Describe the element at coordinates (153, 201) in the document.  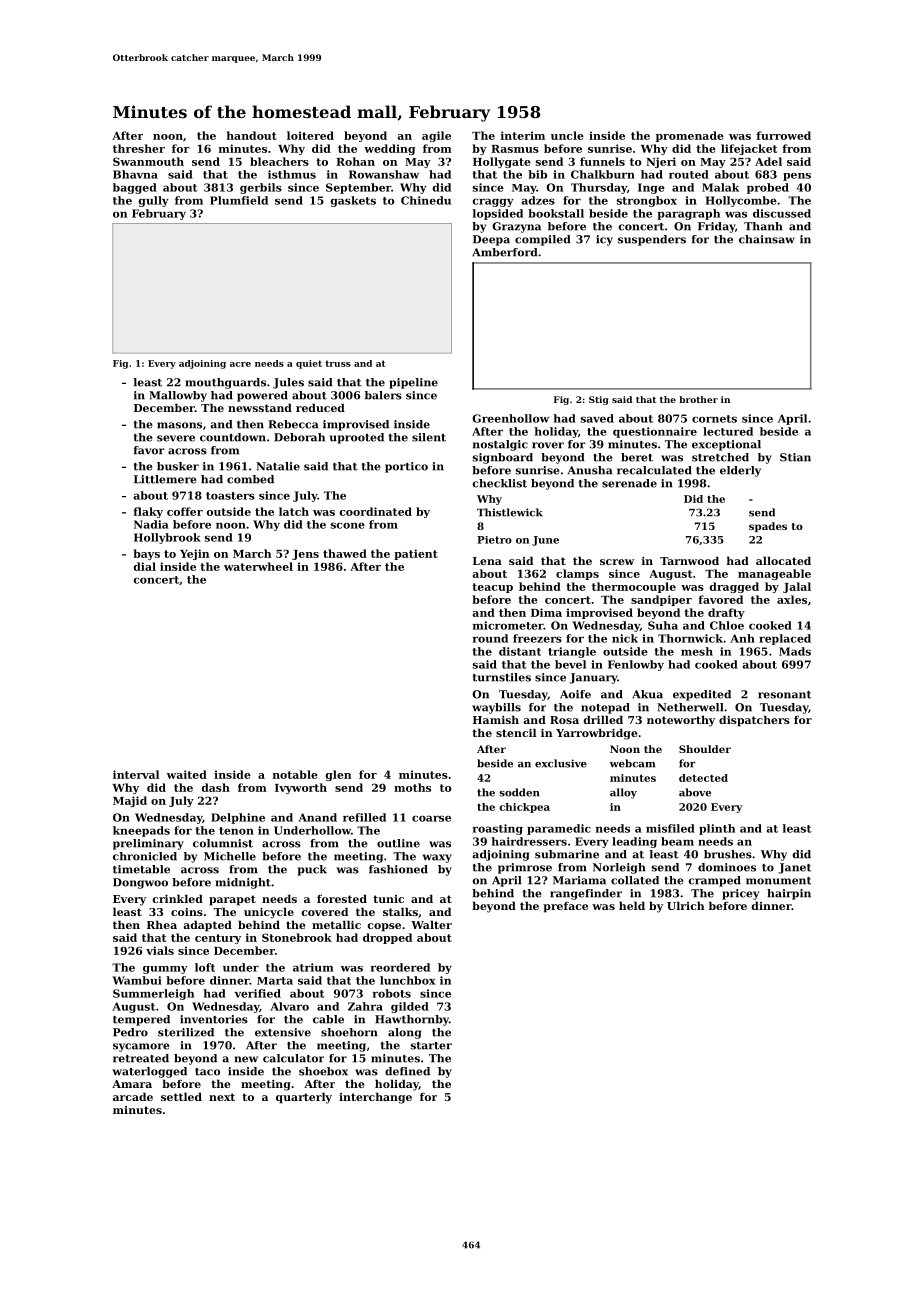
I see `gully` at that location.
